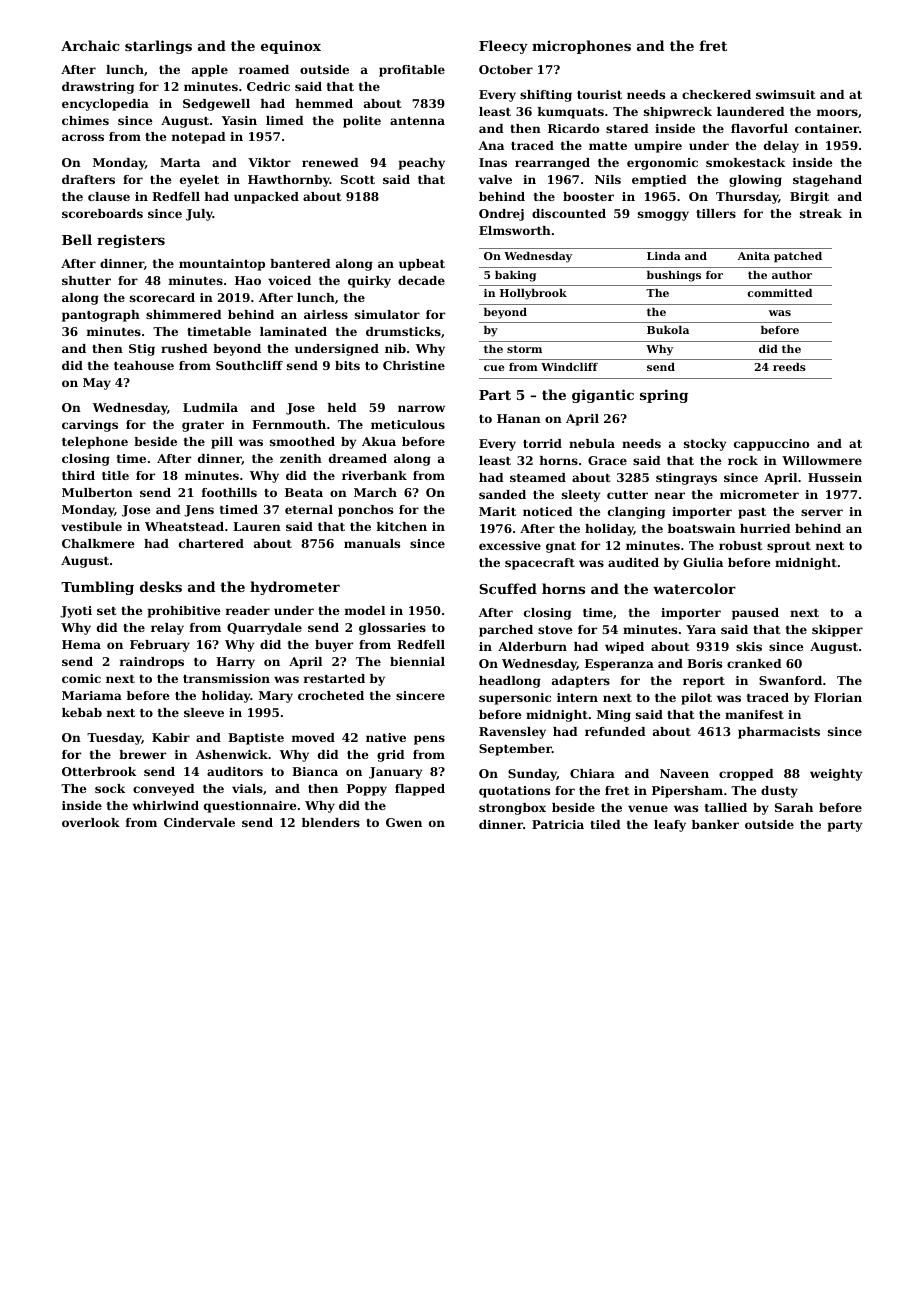  I want to click on reeds, so click(789, 367).
